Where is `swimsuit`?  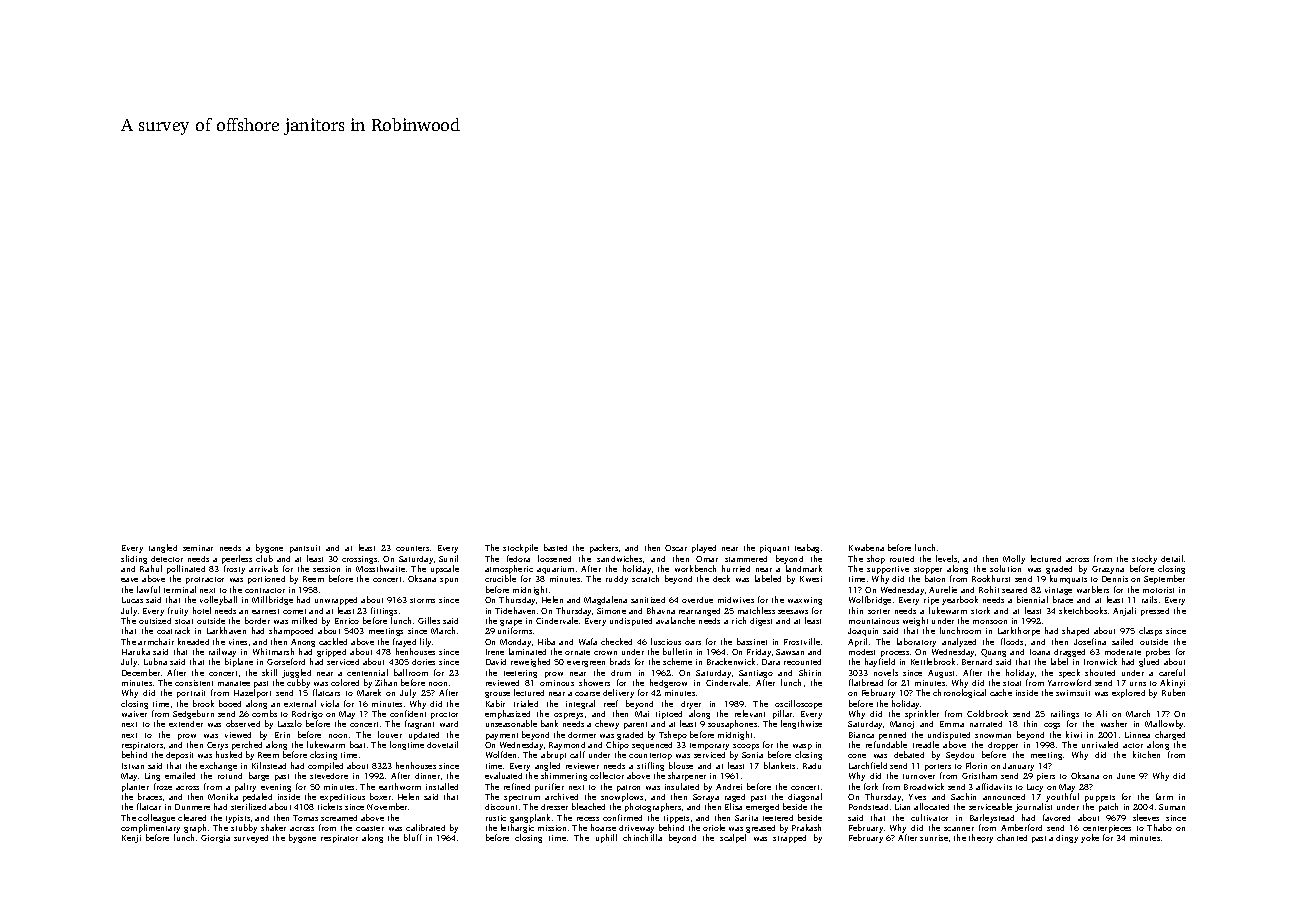 swimsuit is located at coordinates (1073, 693).
